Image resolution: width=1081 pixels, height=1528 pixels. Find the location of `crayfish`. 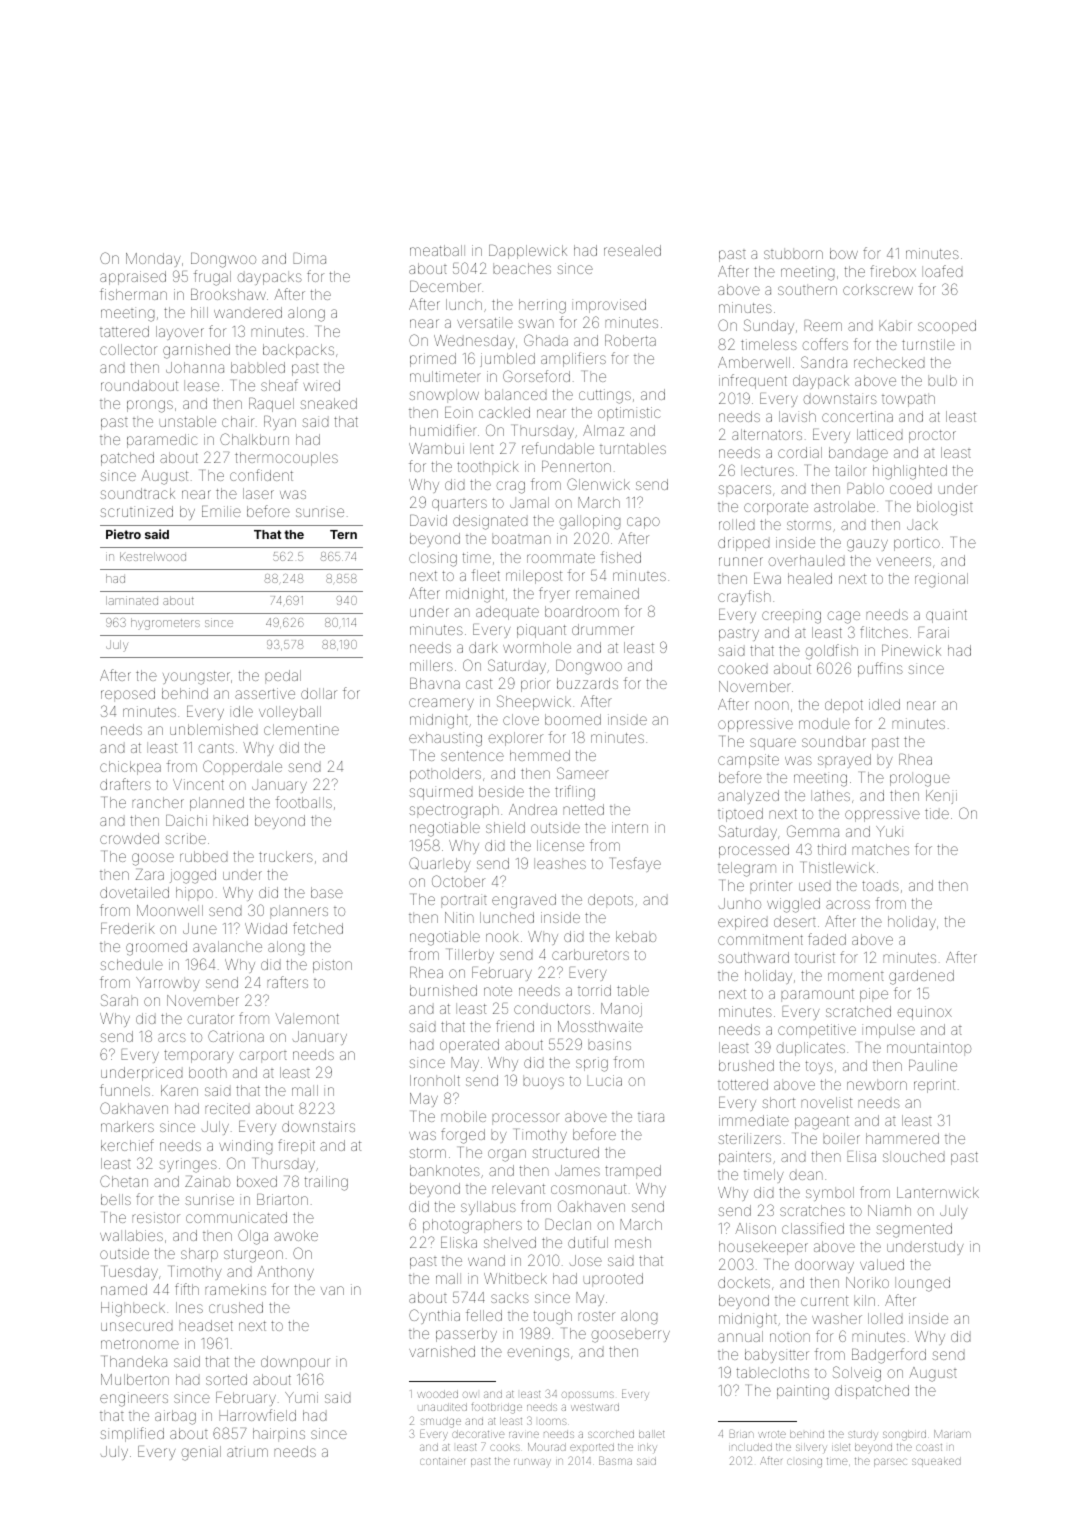

crayfish is located at coordinates (744, 597).
